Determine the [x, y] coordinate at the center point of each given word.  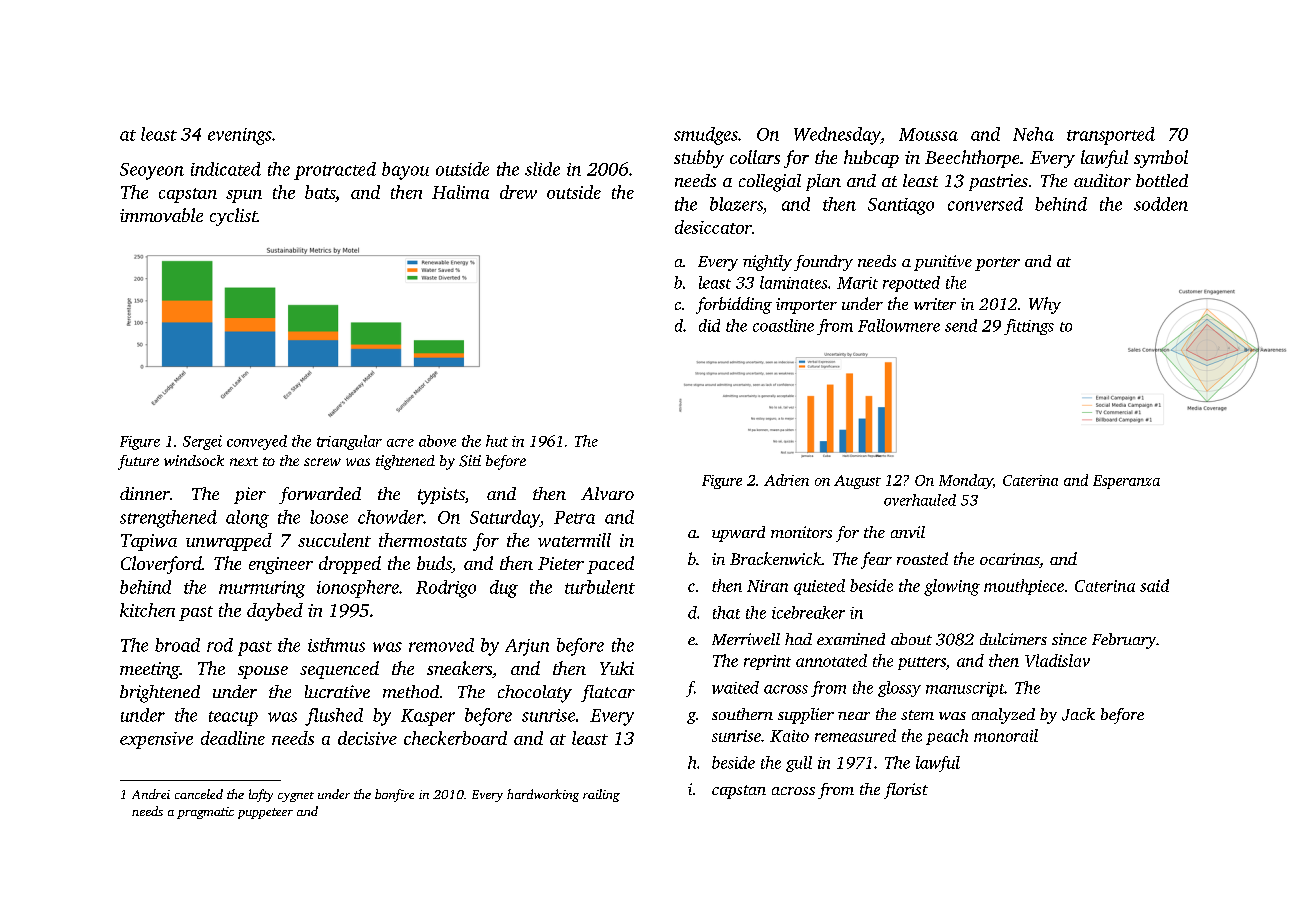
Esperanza [1126, 482]
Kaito [789, 736]
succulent [334, 540]
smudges [706, 136]
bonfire [394, 795]
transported [1111, 136]
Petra [574, 517]
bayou [405, 171]
